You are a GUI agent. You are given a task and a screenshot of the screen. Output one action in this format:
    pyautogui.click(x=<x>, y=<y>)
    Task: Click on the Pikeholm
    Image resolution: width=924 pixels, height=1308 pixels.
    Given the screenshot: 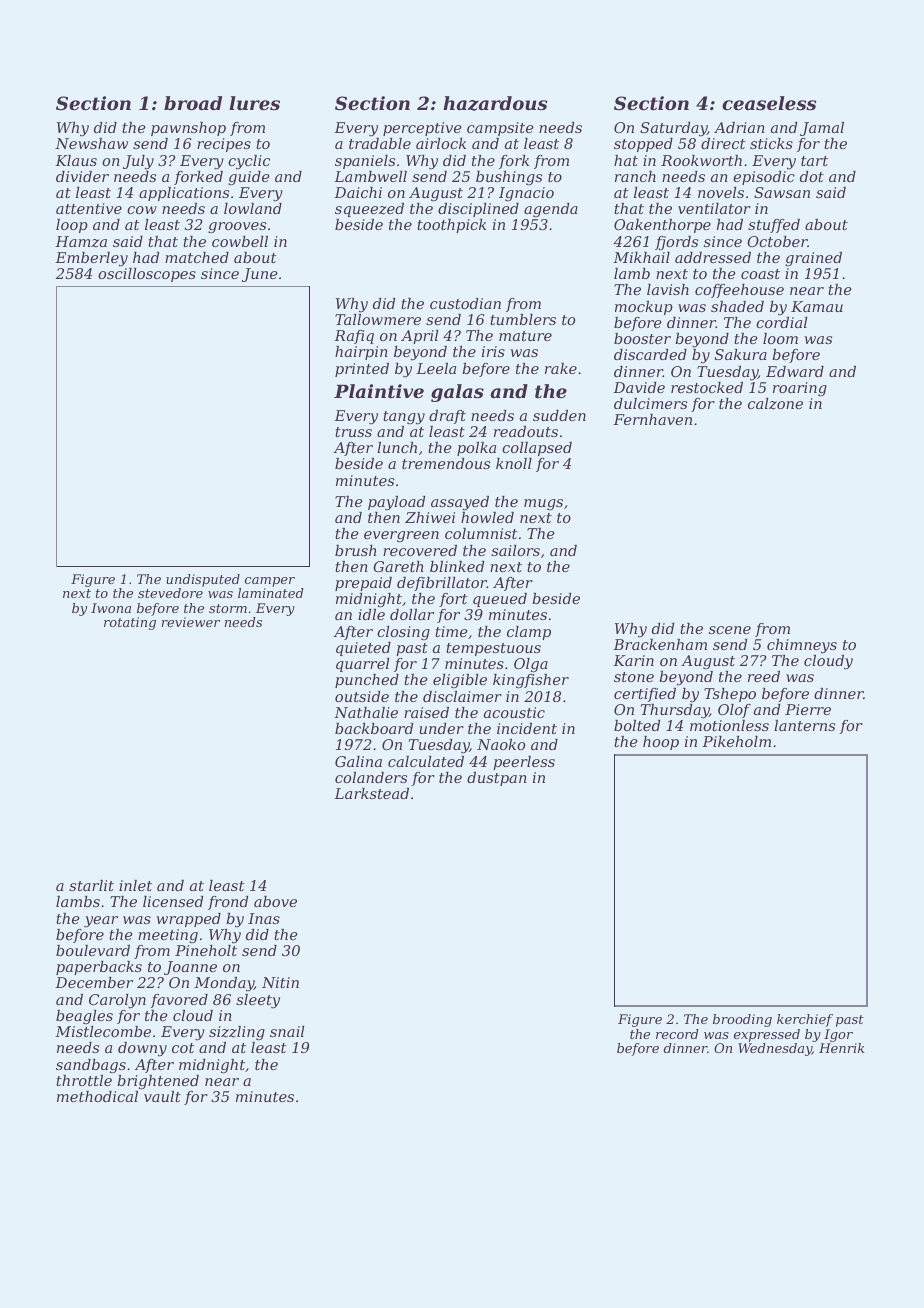 What is the action you would take?
    pyautogui.click(x=736, y=741)
